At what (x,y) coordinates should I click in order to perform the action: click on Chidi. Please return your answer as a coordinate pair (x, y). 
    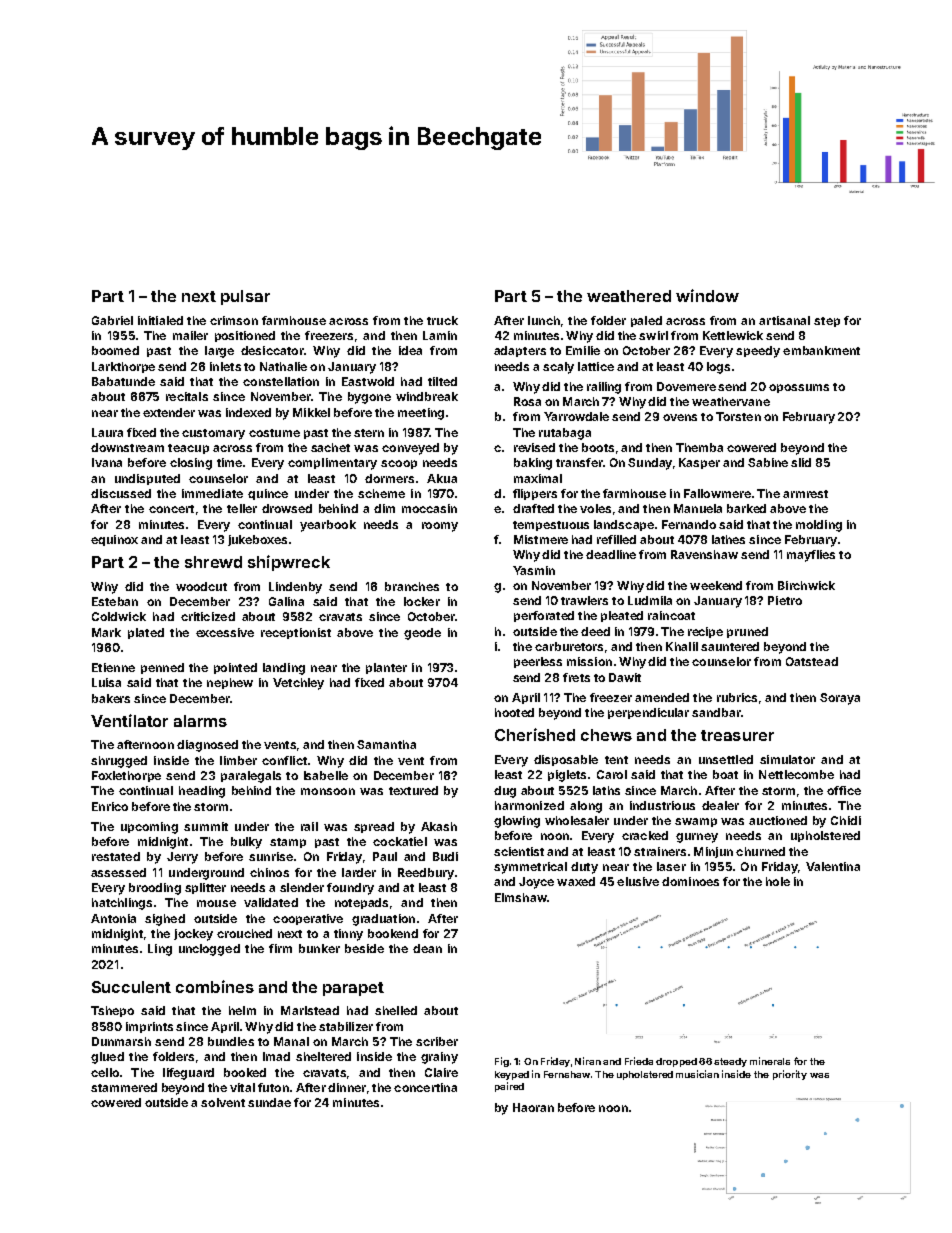
    Looking at the image, I should click on (846, 820).
